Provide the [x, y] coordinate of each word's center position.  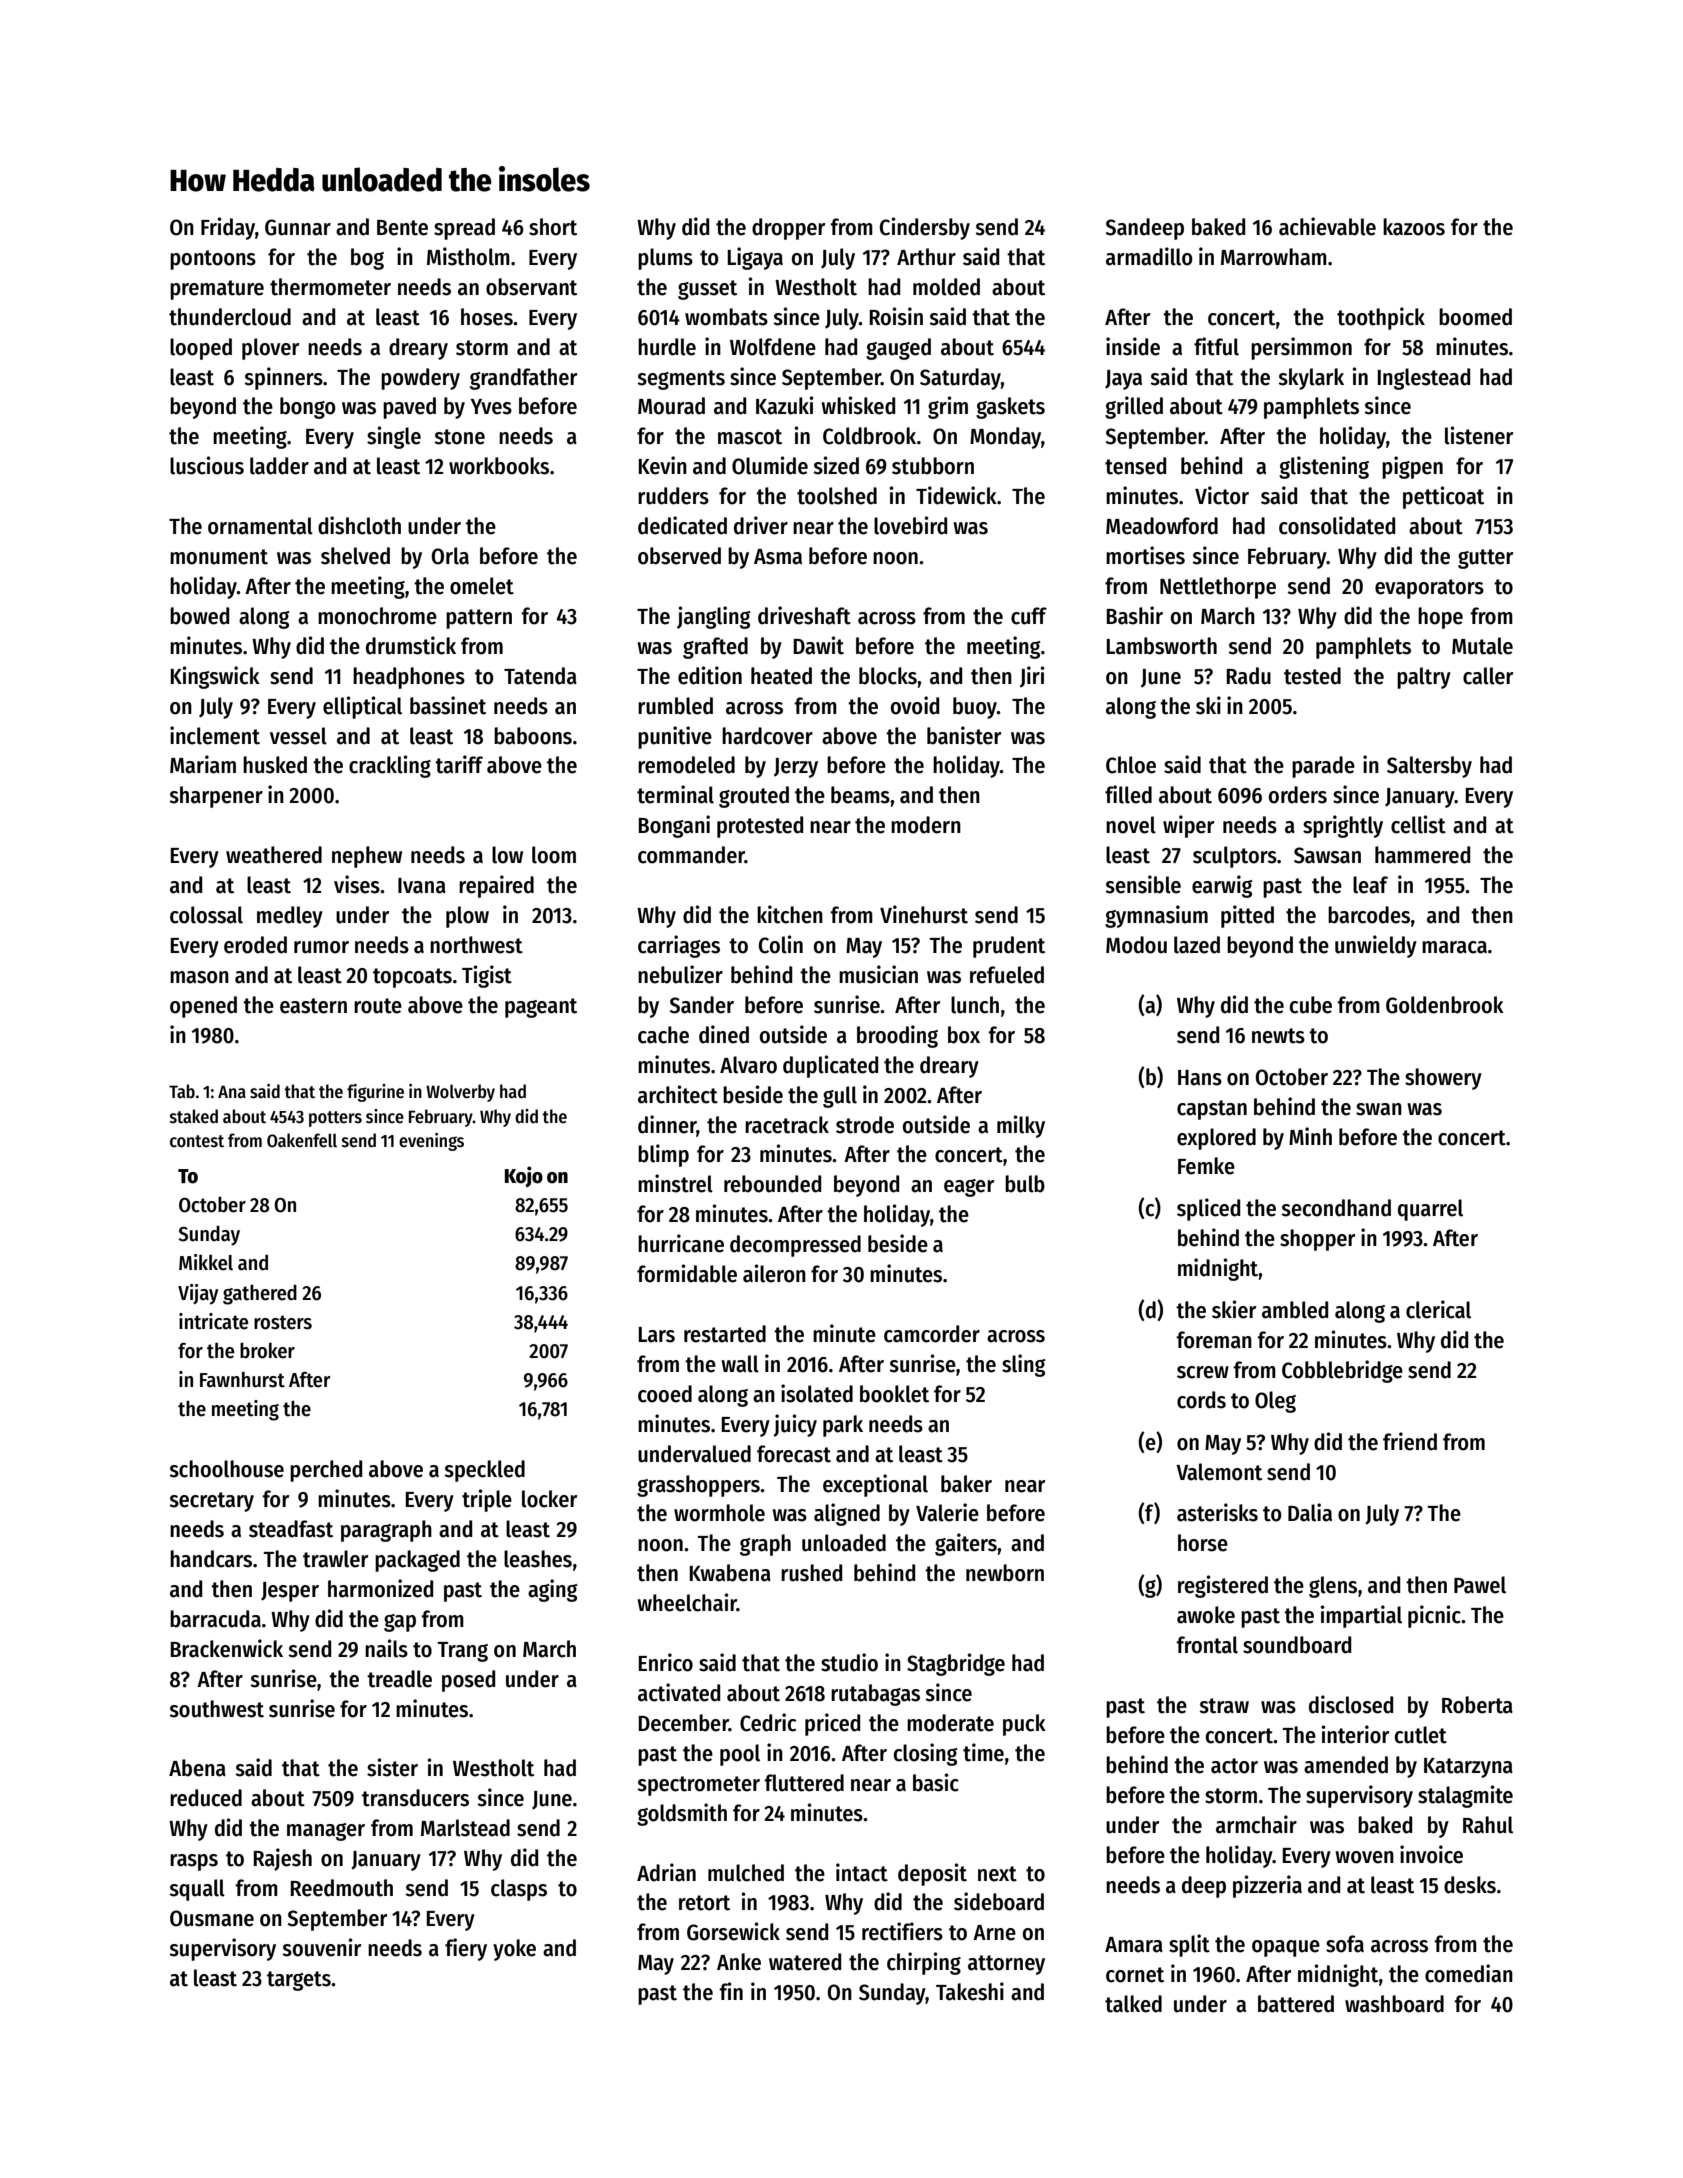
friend [1410, 1441]
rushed [811, 1573]
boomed [1475, 317]
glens [1333, 1587]
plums [665, 259]
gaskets [1010, 408]
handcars [211, 1559]
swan [1379, 1109]
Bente [402, 228]
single [394, 437]
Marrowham [1274, 257]
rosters [283, 1322]
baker [966, 1484]
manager [326, 1832]
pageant [541, 1008]
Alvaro [748, 1065]
